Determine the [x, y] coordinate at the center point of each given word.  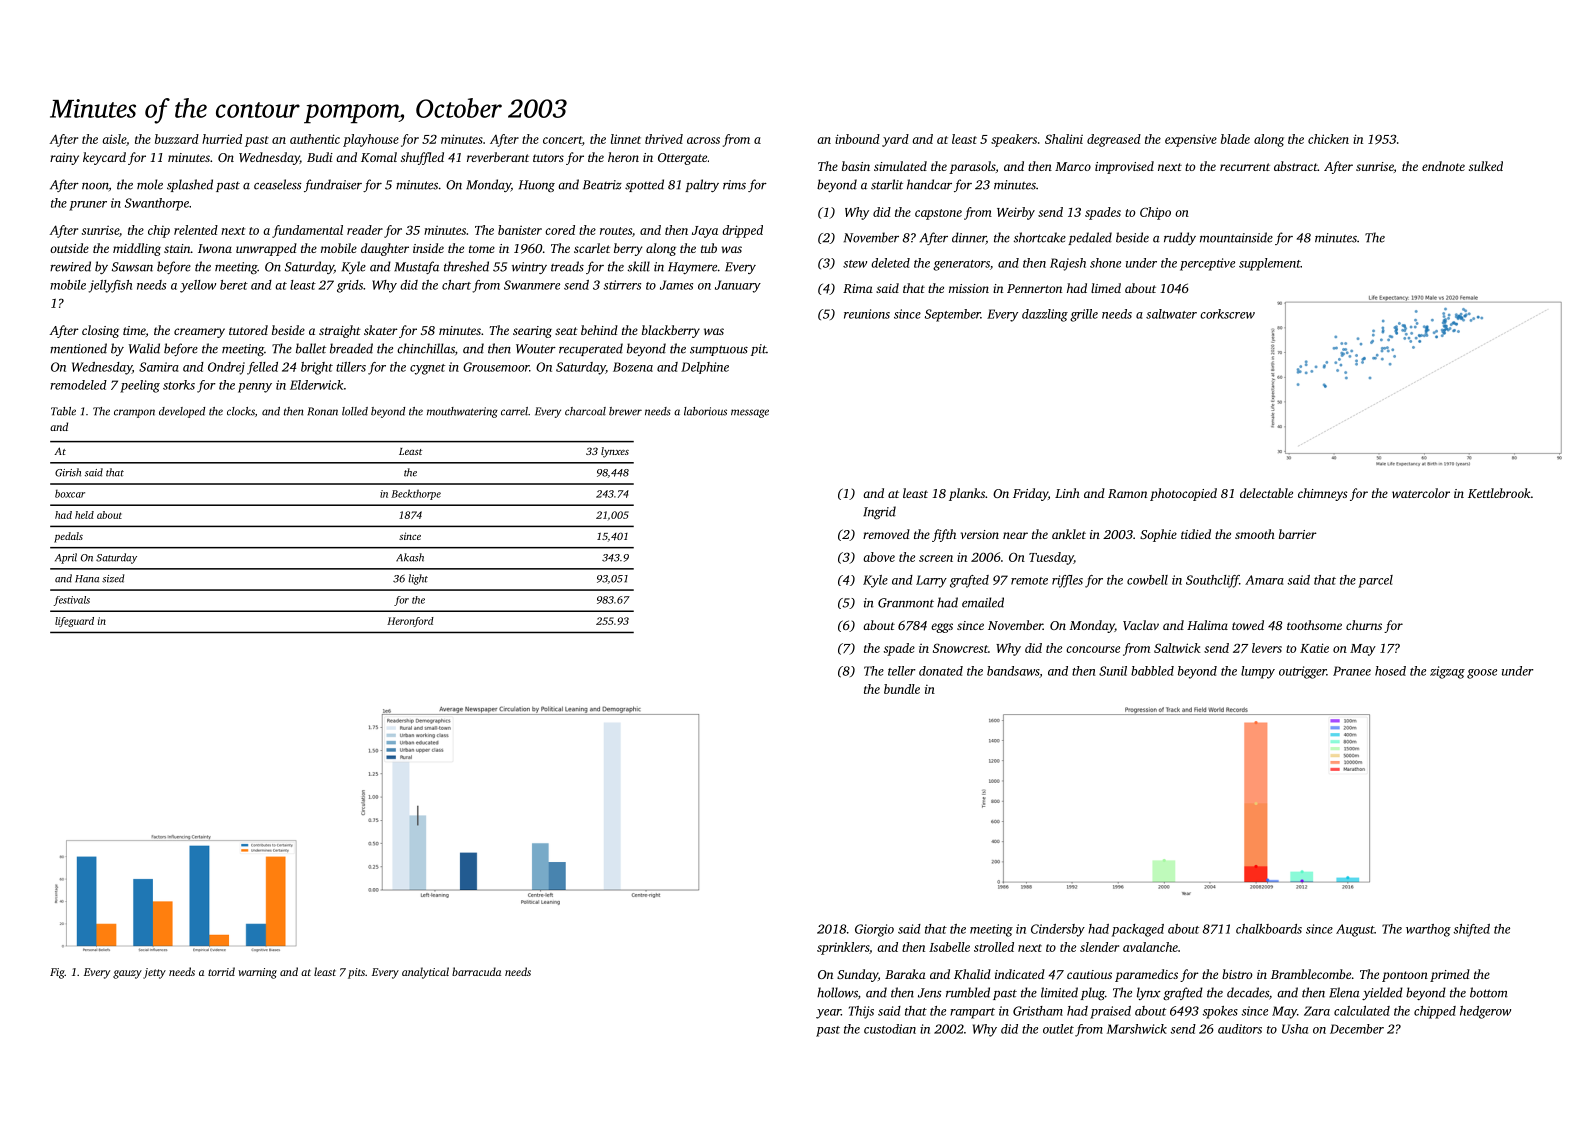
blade [1235, 139]
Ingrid [879, 512]
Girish [68, 472]
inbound [857, 139]
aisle [114, 139]
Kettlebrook [1499, 493]
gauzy [127, 974]
